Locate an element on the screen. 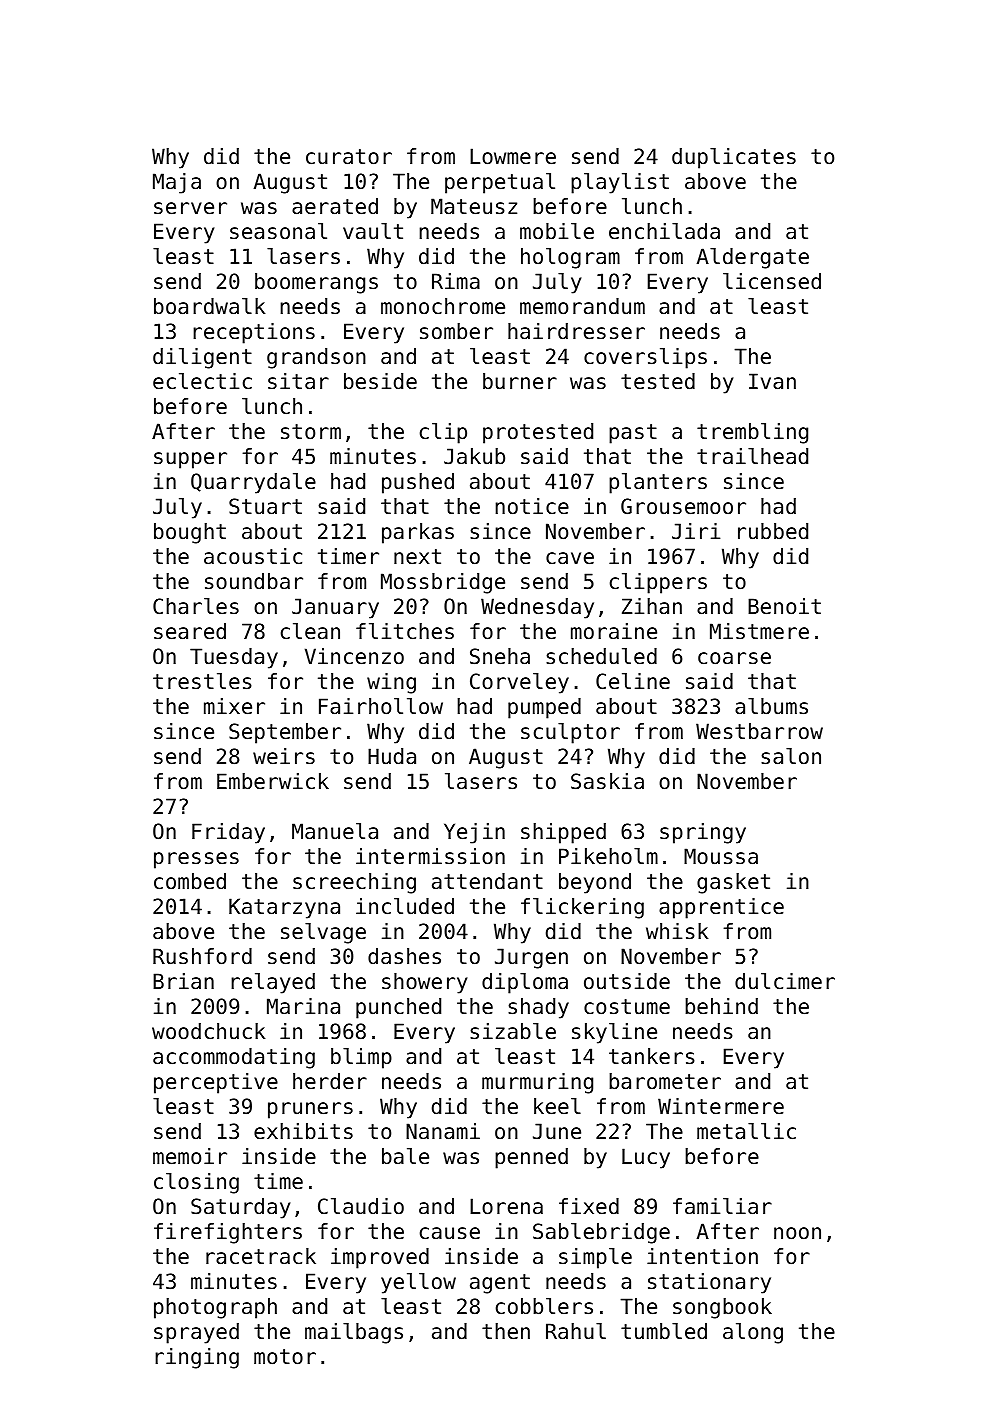 The image size is (999, 1418). Grousemoor is located at coordinates (683, 506).
